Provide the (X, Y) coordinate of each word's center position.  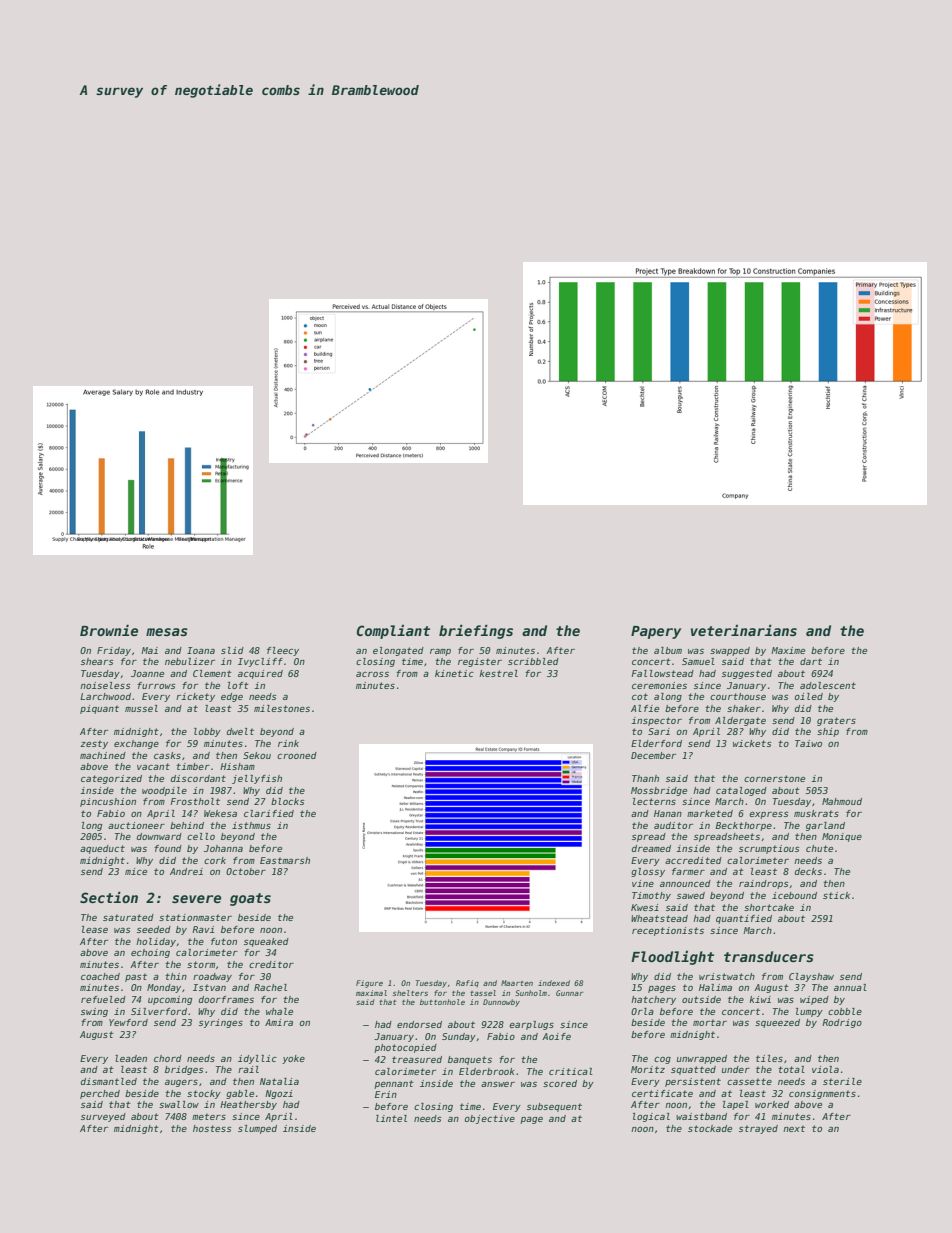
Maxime (788, 650)
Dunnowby (501, 1003)
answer (498, 1084)
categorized (111, 779)
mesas (167, 632)
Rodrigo (842, 1023)
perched (100, 1094)
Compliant (393, 632)
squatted (693, 1070)
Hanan (668, 813)
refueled (103, 999)
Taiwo (808, 743)
